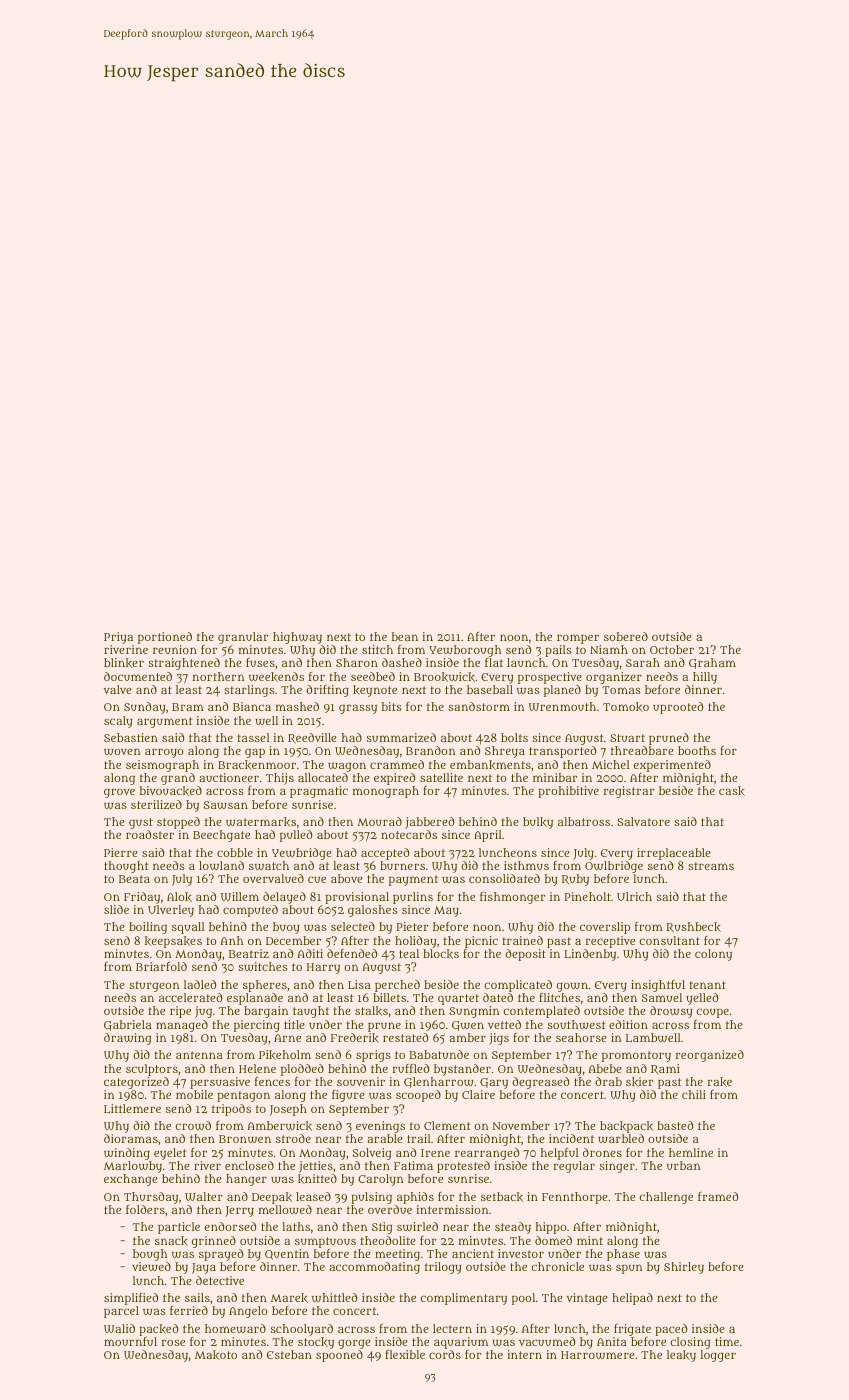 Image resolution: width=849 pixels, height=1400 pixels. I want to click on documented, so click(138, 676).
